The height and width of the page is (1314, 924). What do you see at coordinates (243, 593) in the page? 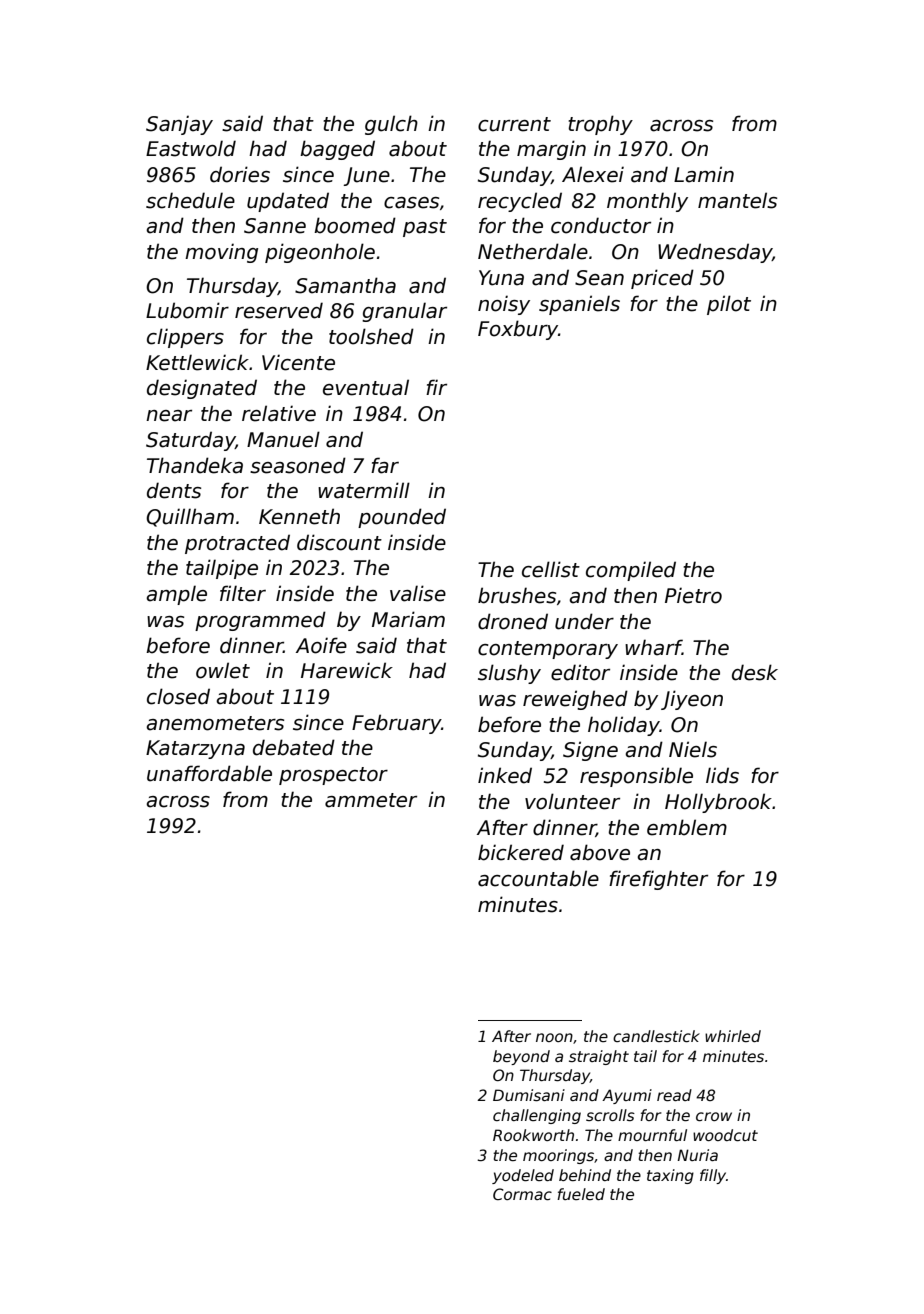
I see `filter` at bounding box center [243, 593].
